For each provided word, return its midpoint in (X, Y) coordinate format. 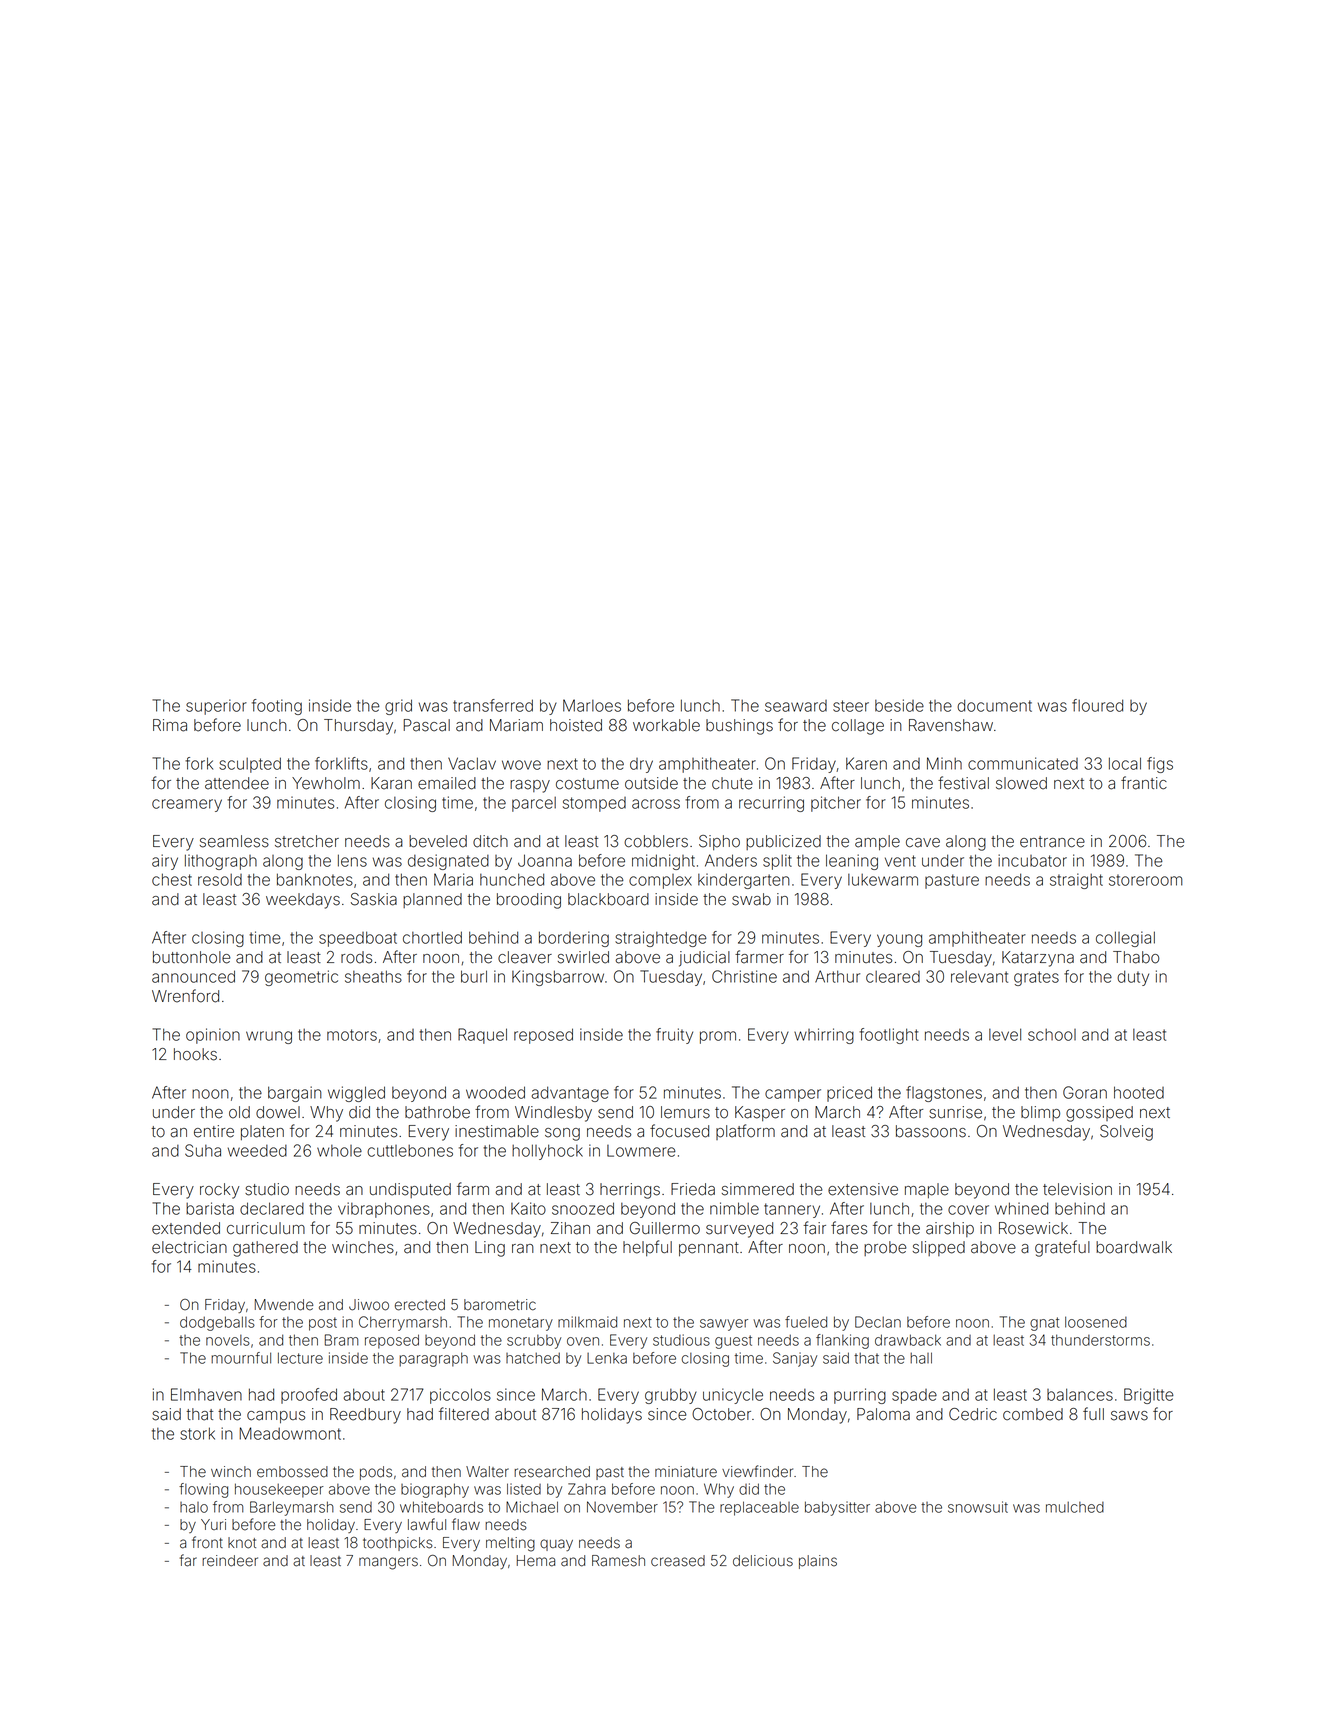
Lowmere (641, 1151)
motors (352, 1035)
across (656, 804)
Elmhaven (206, 1394)
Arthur (837, 976)
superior (216, 707)
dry (641, 765)
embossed (292, 1472)
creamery (187, 805)
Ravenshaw (951, 725)
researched (552, 1472)
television (1077, 1189)
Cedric (973, 1414)
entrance (1052, 842)
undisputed (410, 1190)
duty (1133, 978)
